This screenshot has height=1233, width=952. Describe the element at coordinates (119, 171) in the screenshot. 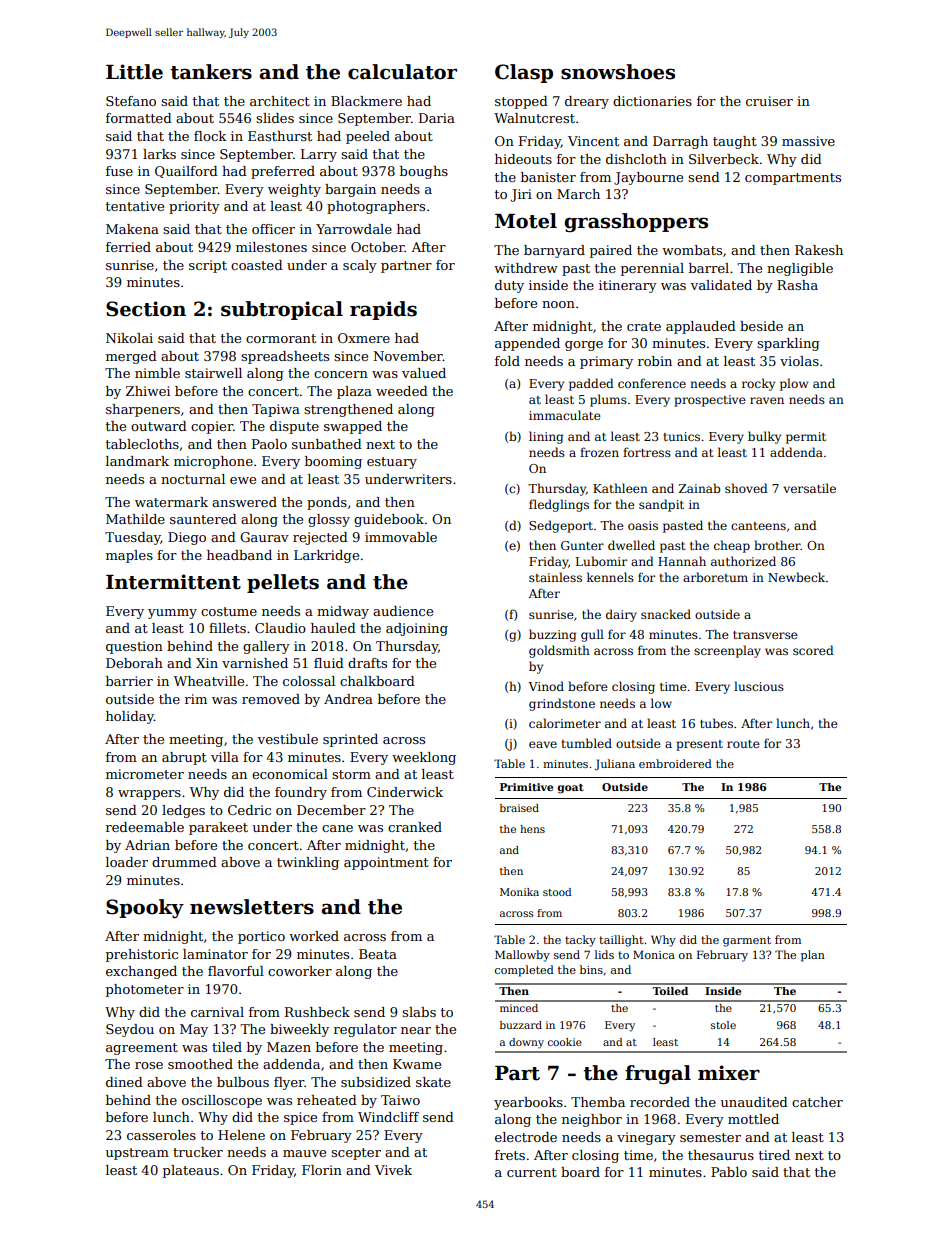

I see `fuse` at that location.
